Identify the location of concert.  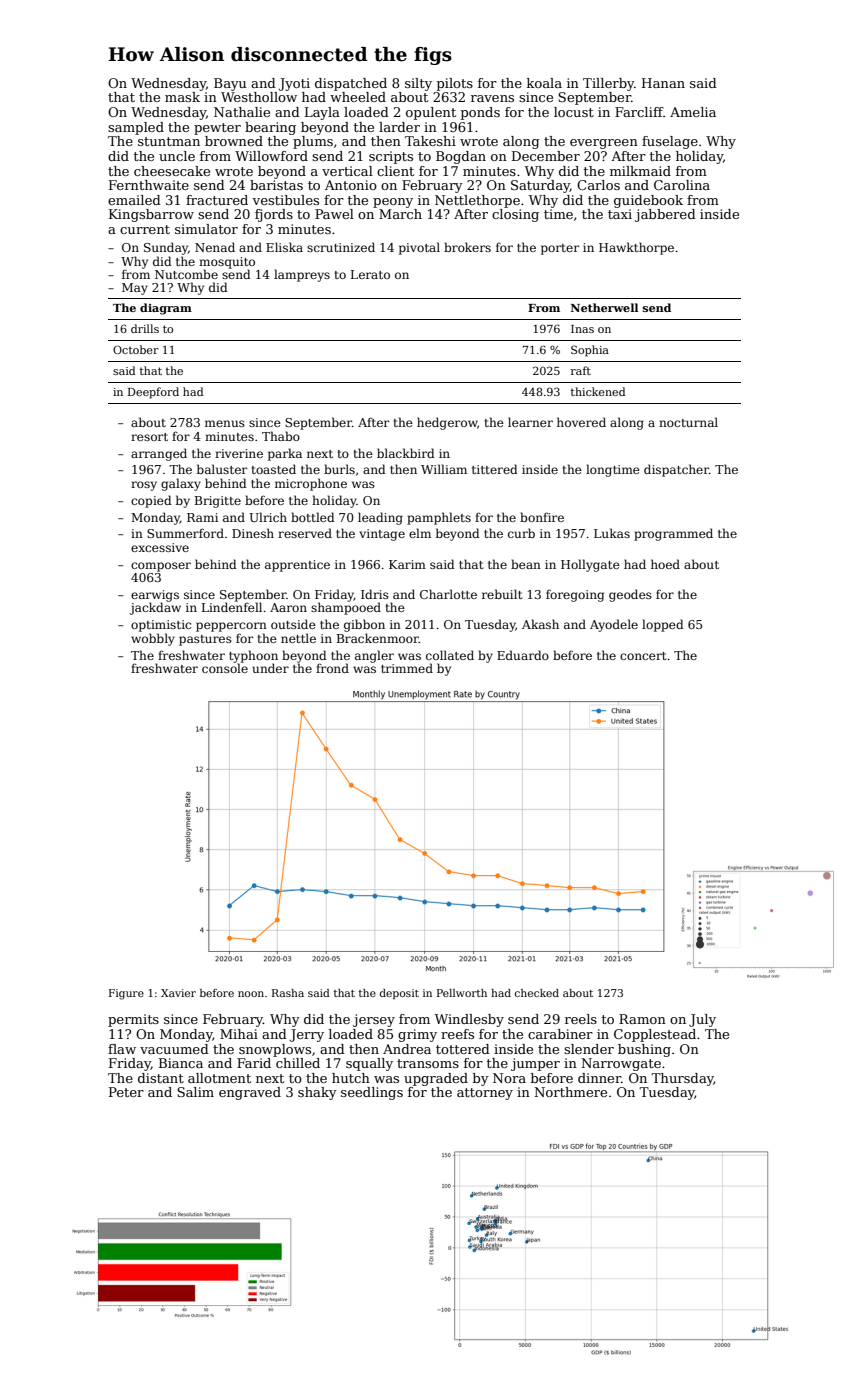
(643, 656).
